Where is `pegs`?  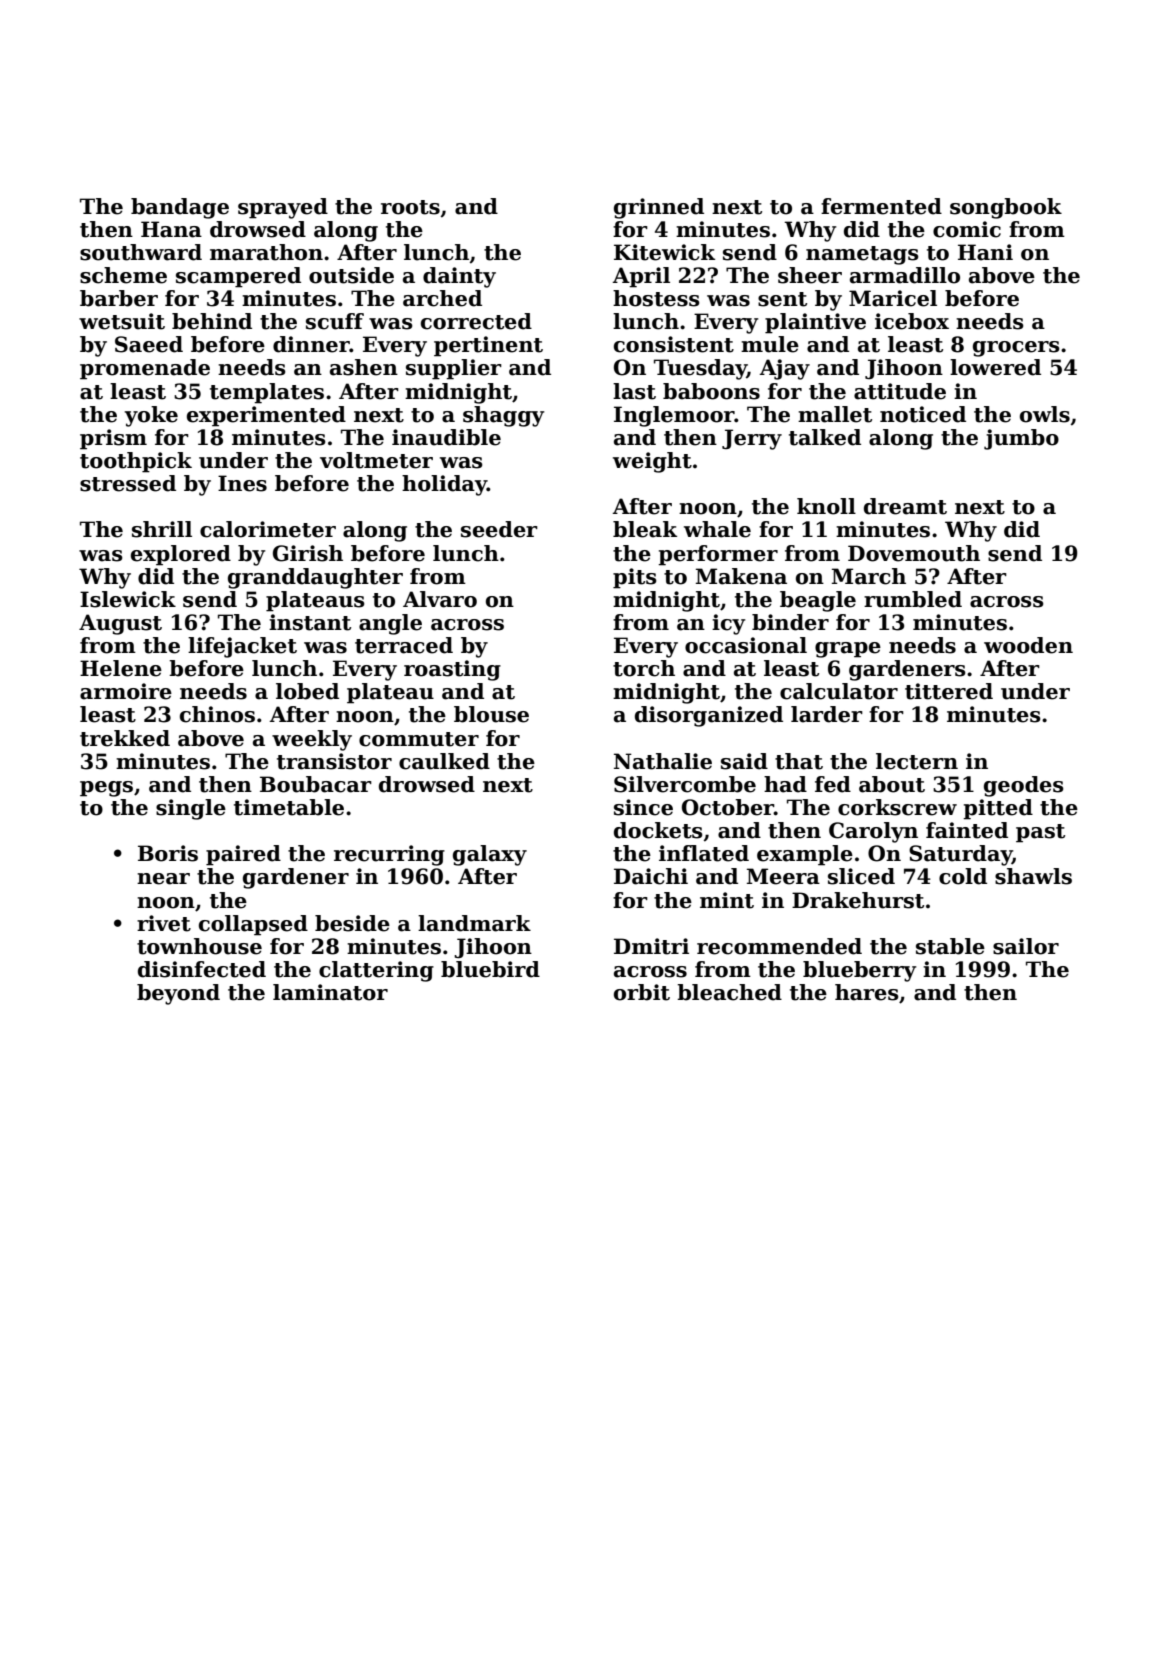
pegs is located at coordinates (106, 789).
